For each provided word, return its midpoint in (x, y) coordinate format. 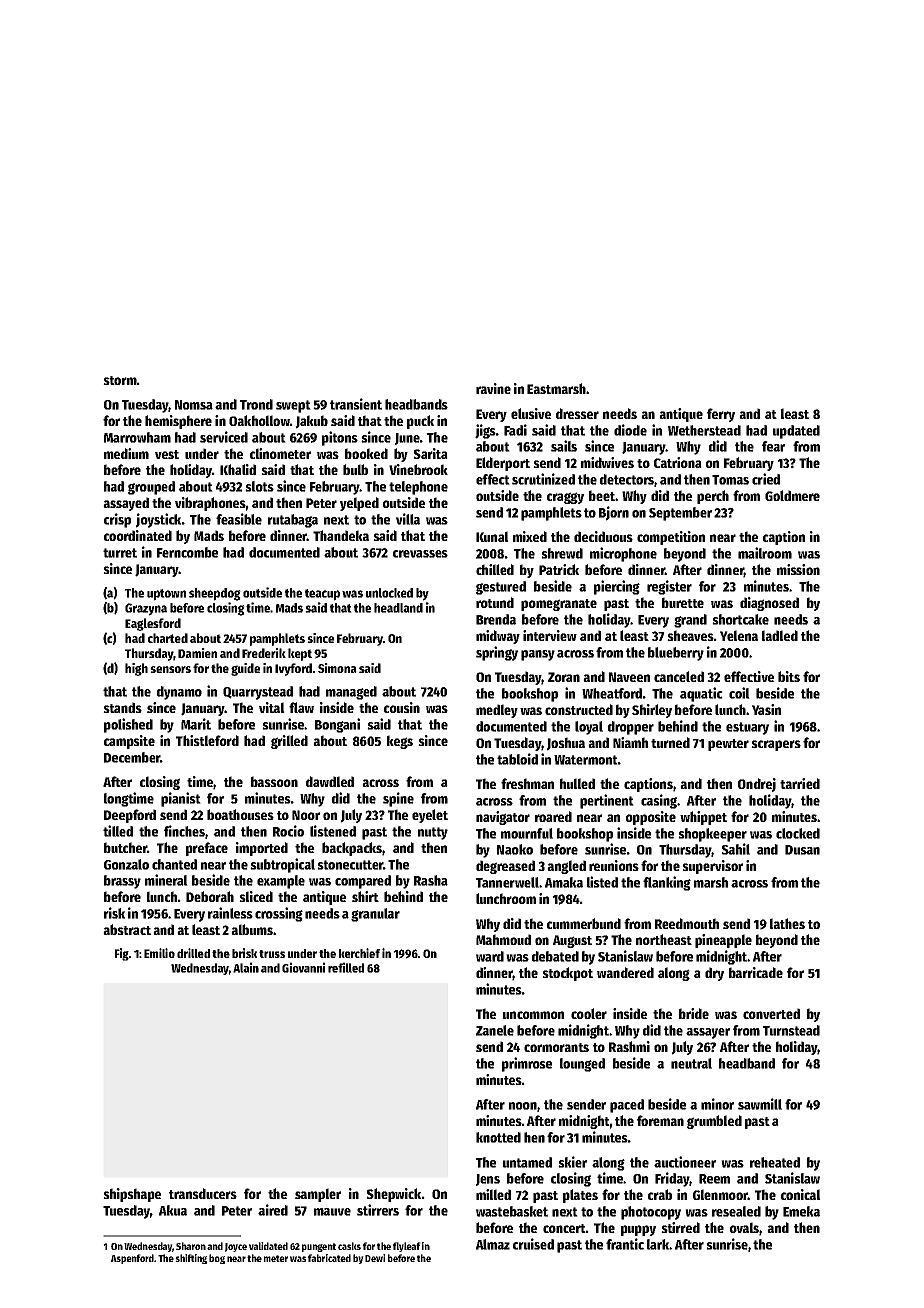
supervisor (712, 867)
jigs (485, 431)
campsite (129, 742)
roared (553, 816)
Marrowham (137, 437)
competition (671, 538)
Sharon (191, 1246)
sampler (318, 1195)
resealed (736, 1211)
